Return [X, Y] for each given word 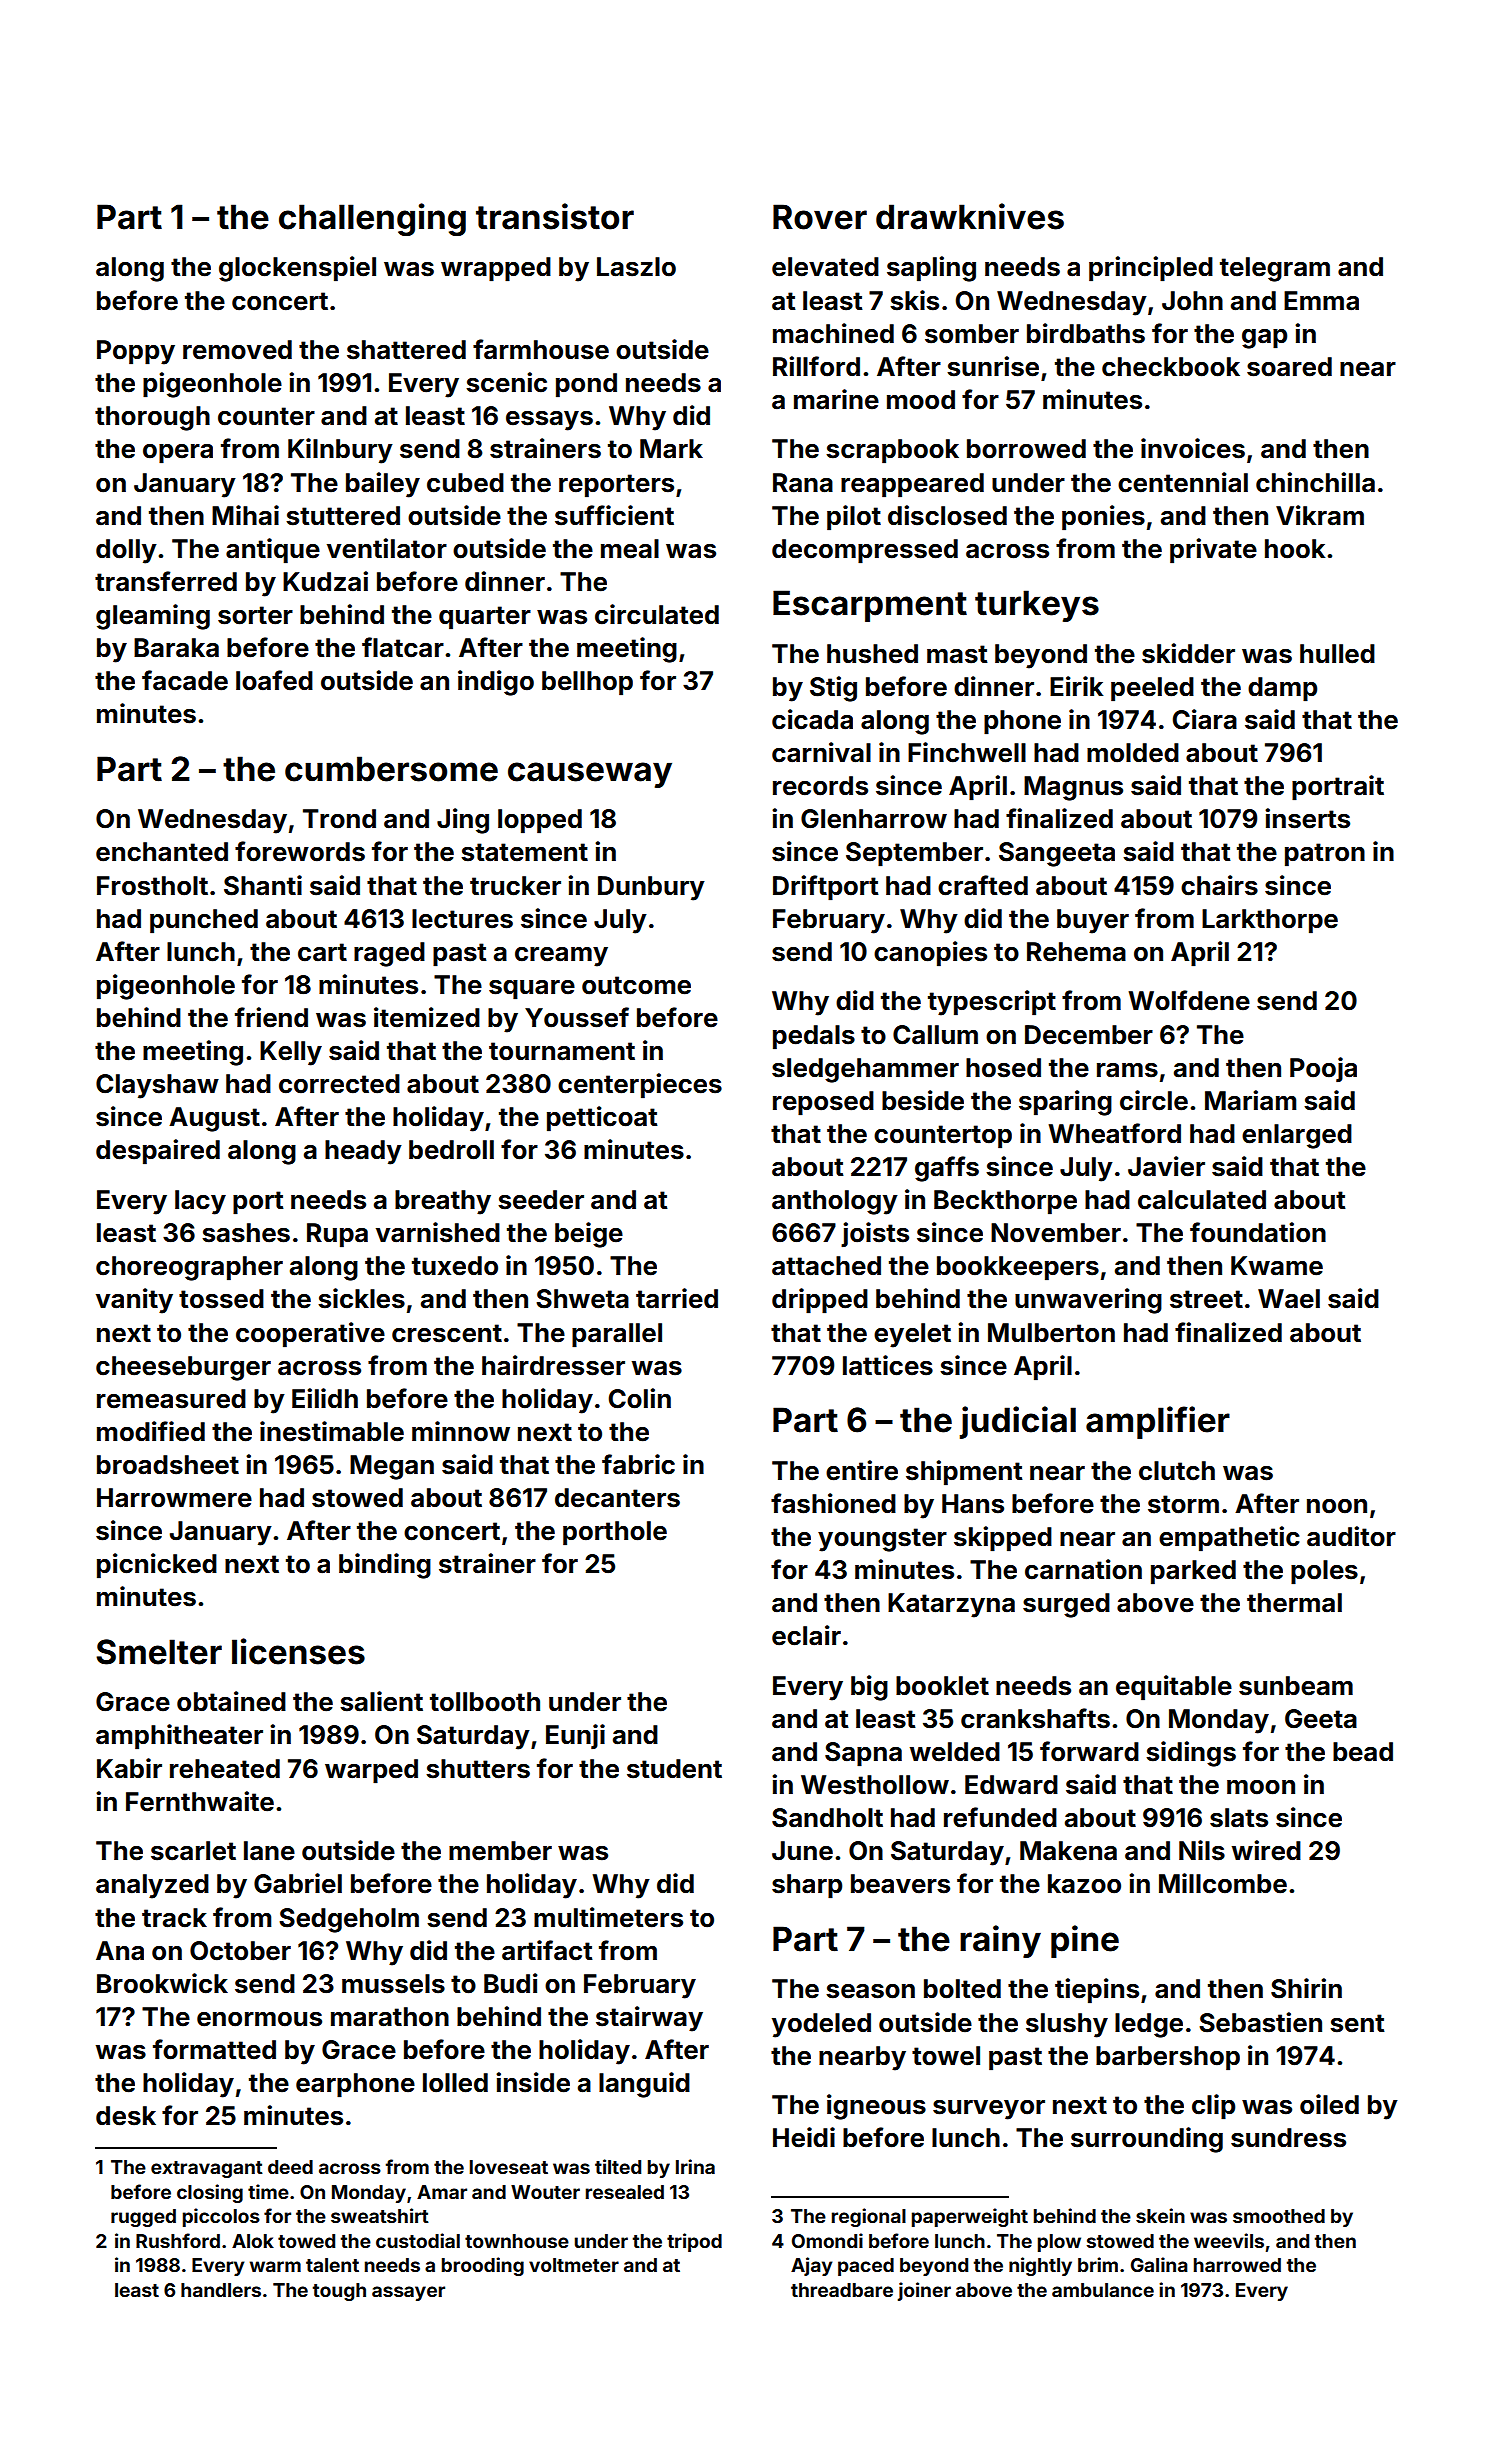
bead [1363, 1752]
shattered [406, 350]
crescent [447, 1333]
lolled [455, 2083]
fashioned [833, 1503]
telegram [1275, 269]
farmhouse [541, 349]
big [869, 1688]
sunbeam [1296, 1686]
